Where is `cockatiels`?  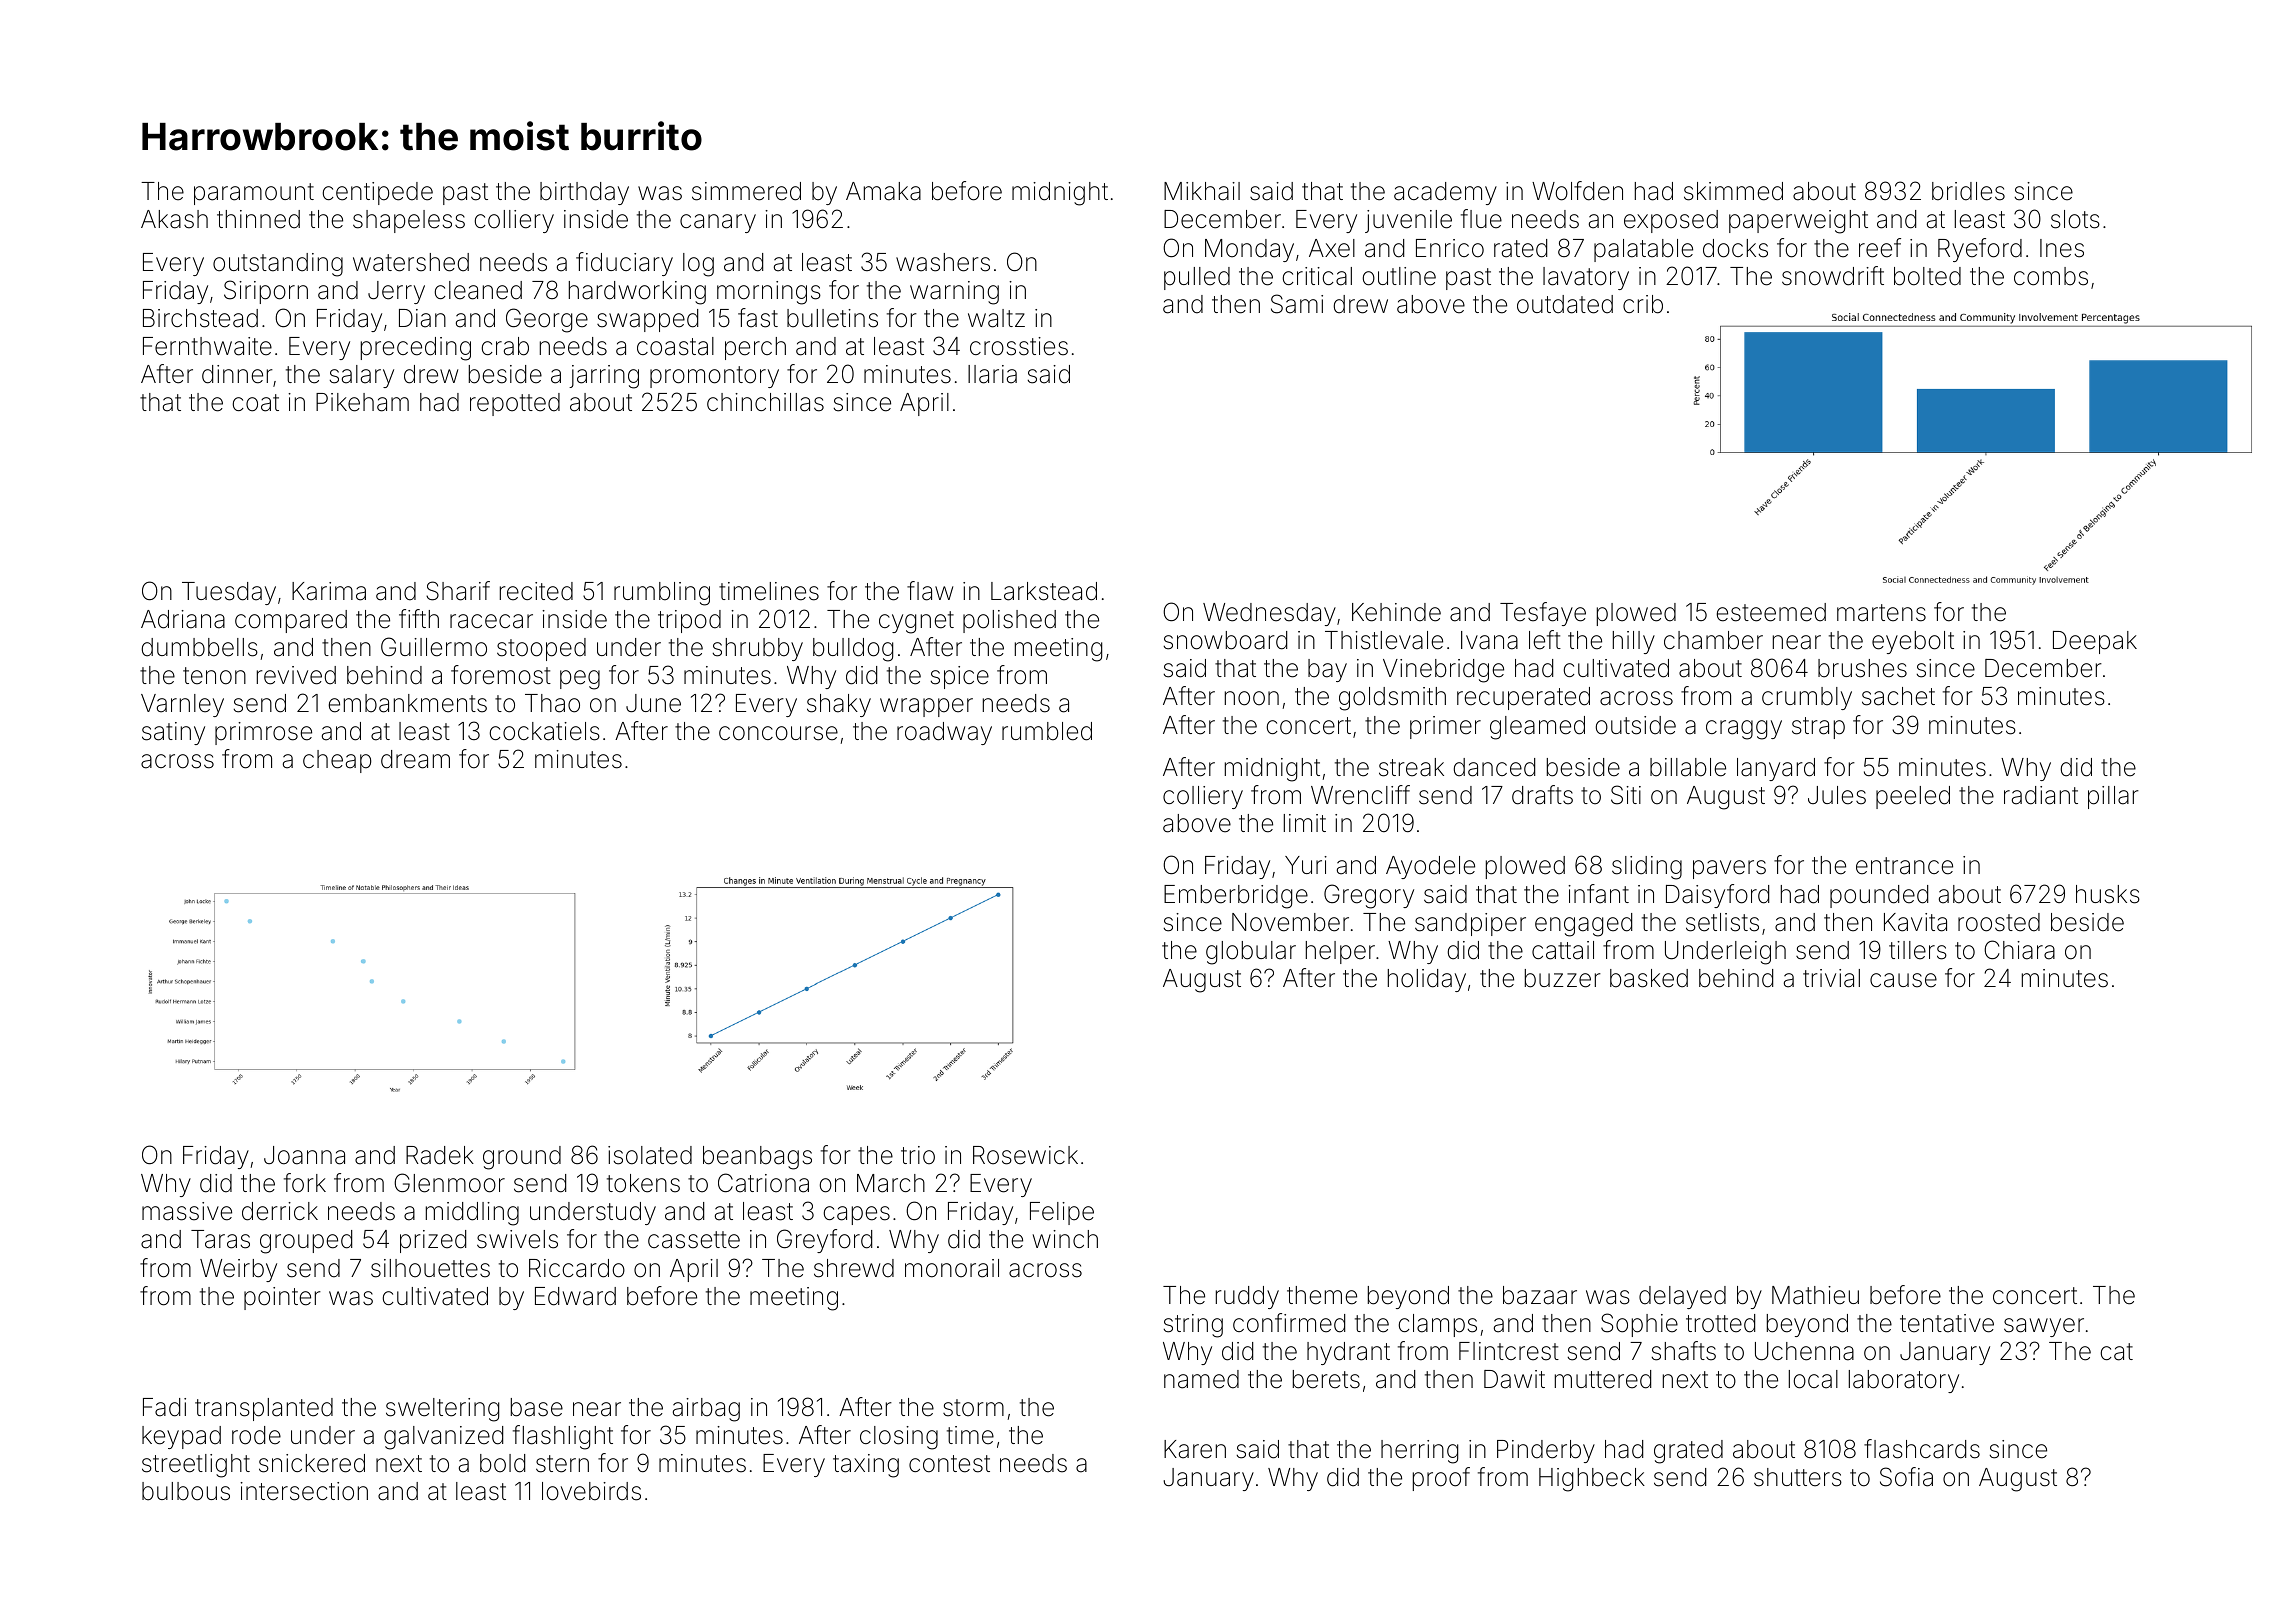
cockatiels is located at coordinates (544, 731).
